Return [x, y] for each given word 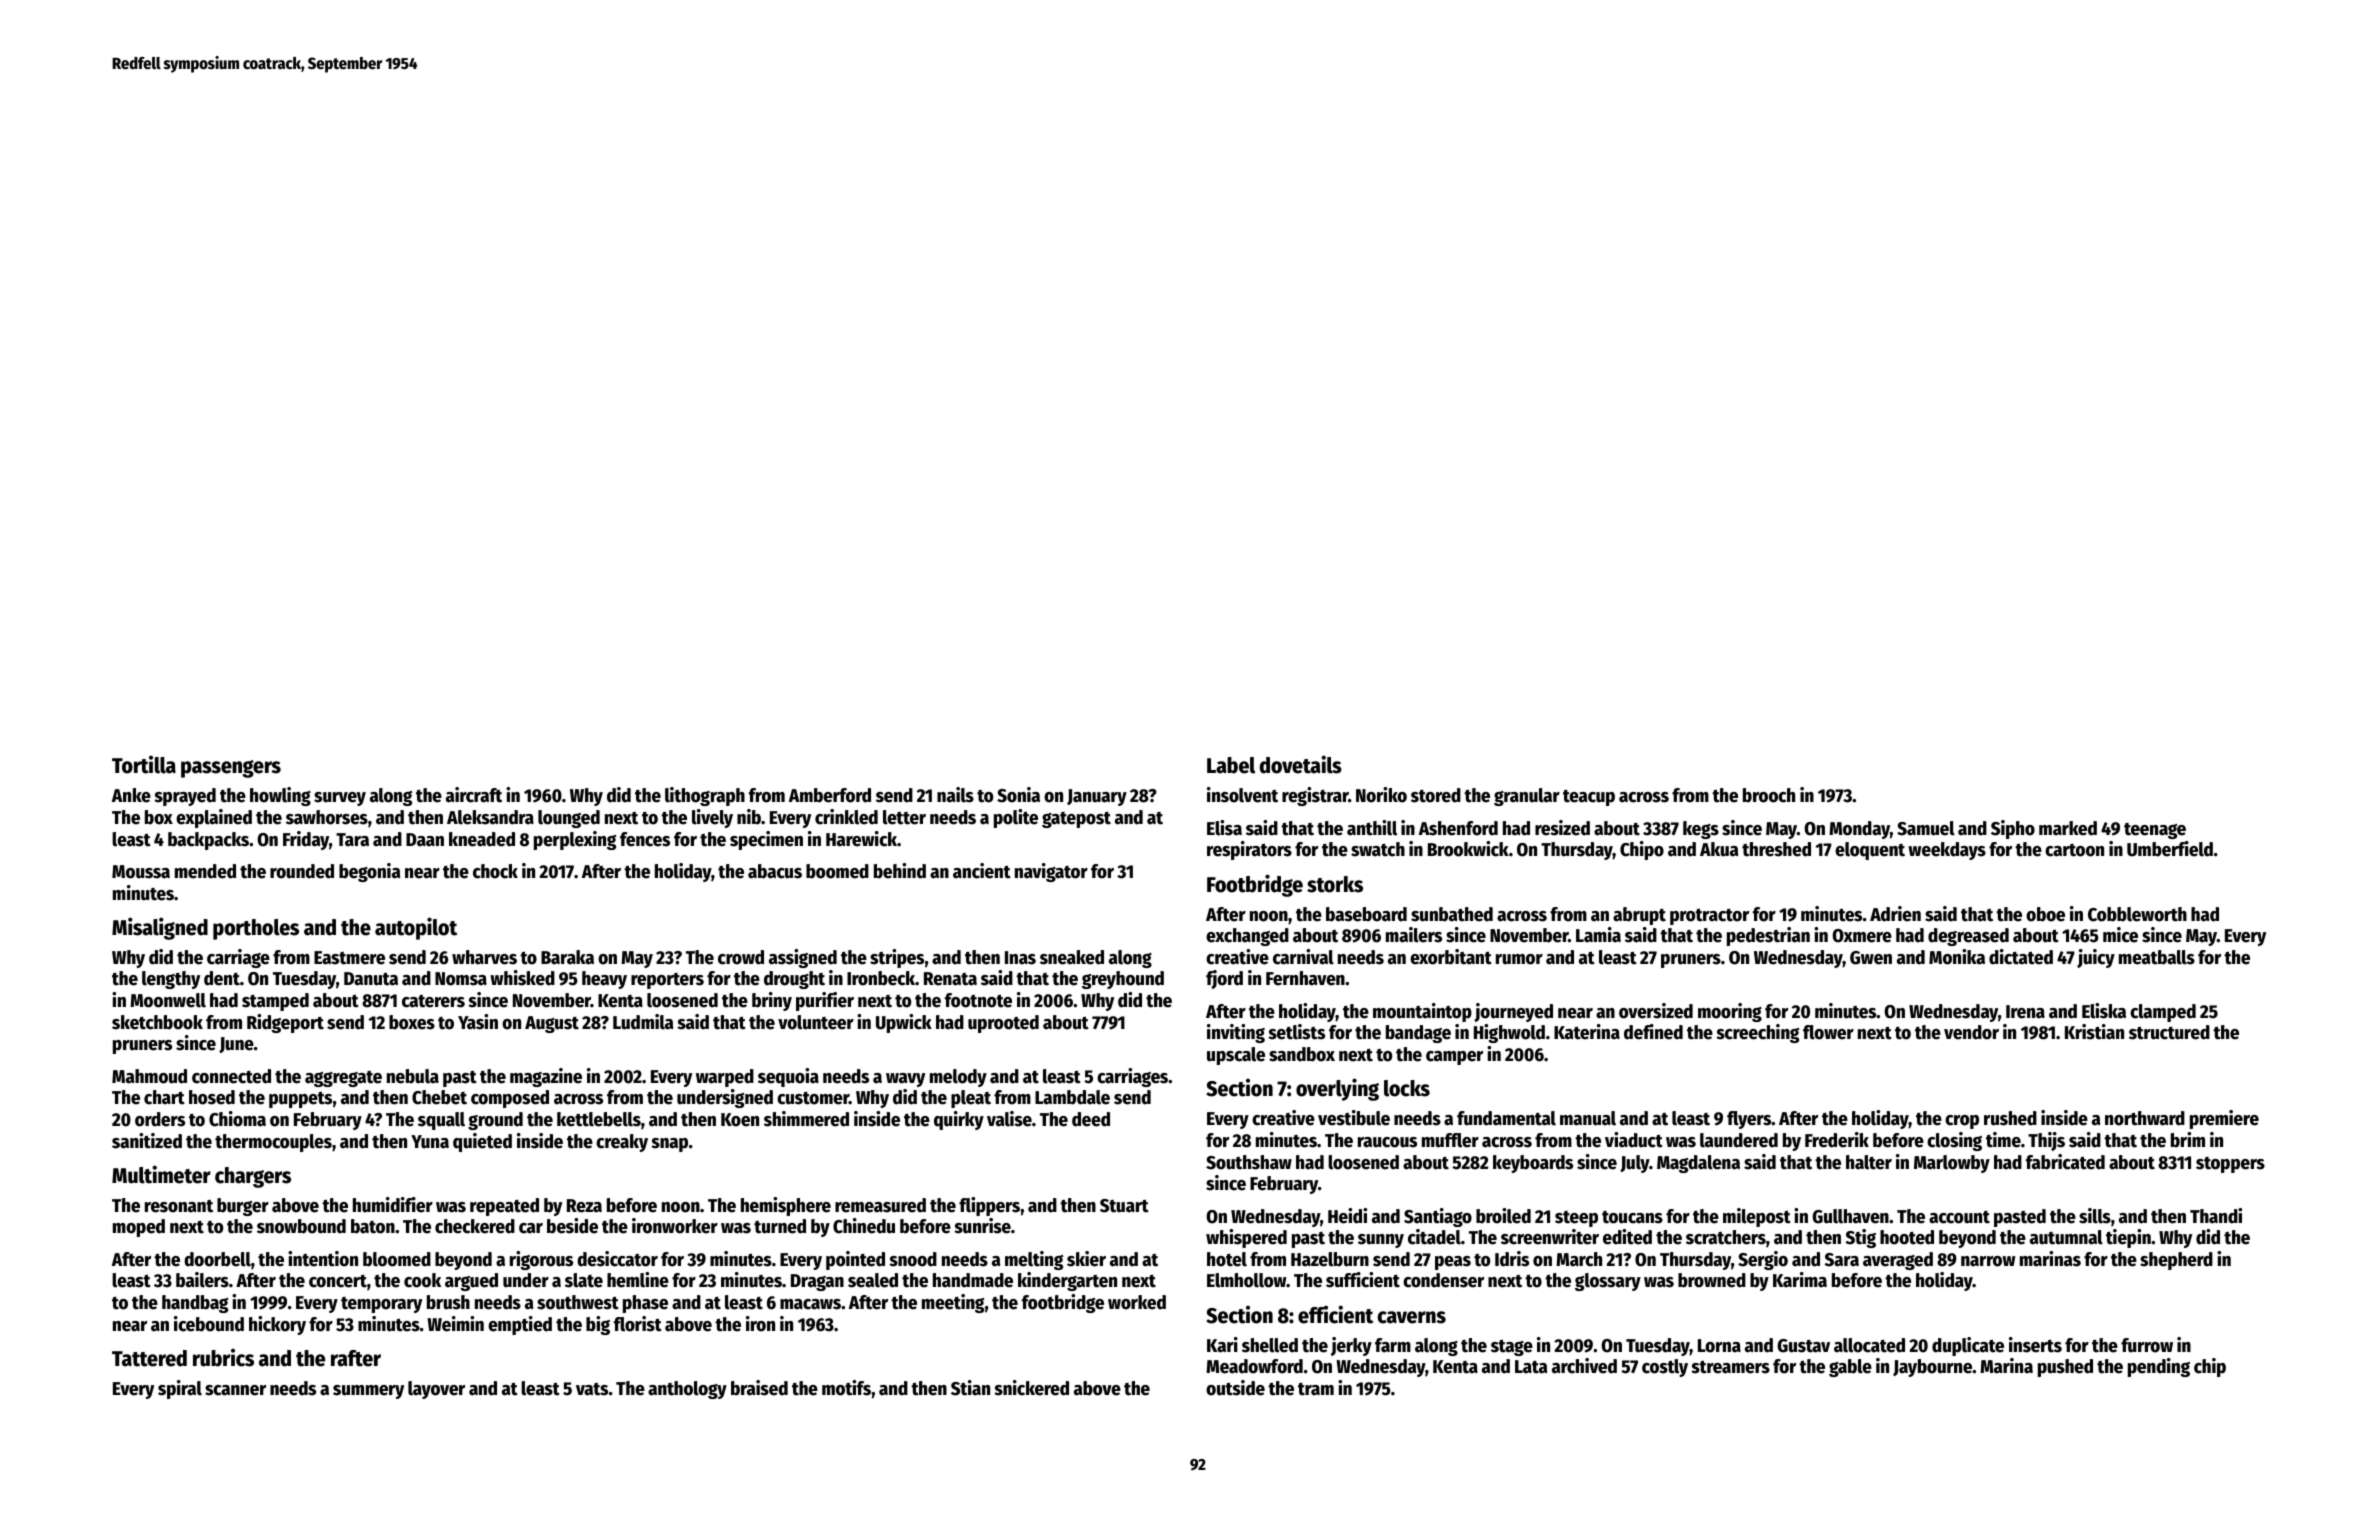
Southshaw [1249, 1162]
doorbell [217, 1259]
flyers [1749, 1120]
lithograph [705, 796]
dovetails [1301, 764]
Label [1231, 765]
